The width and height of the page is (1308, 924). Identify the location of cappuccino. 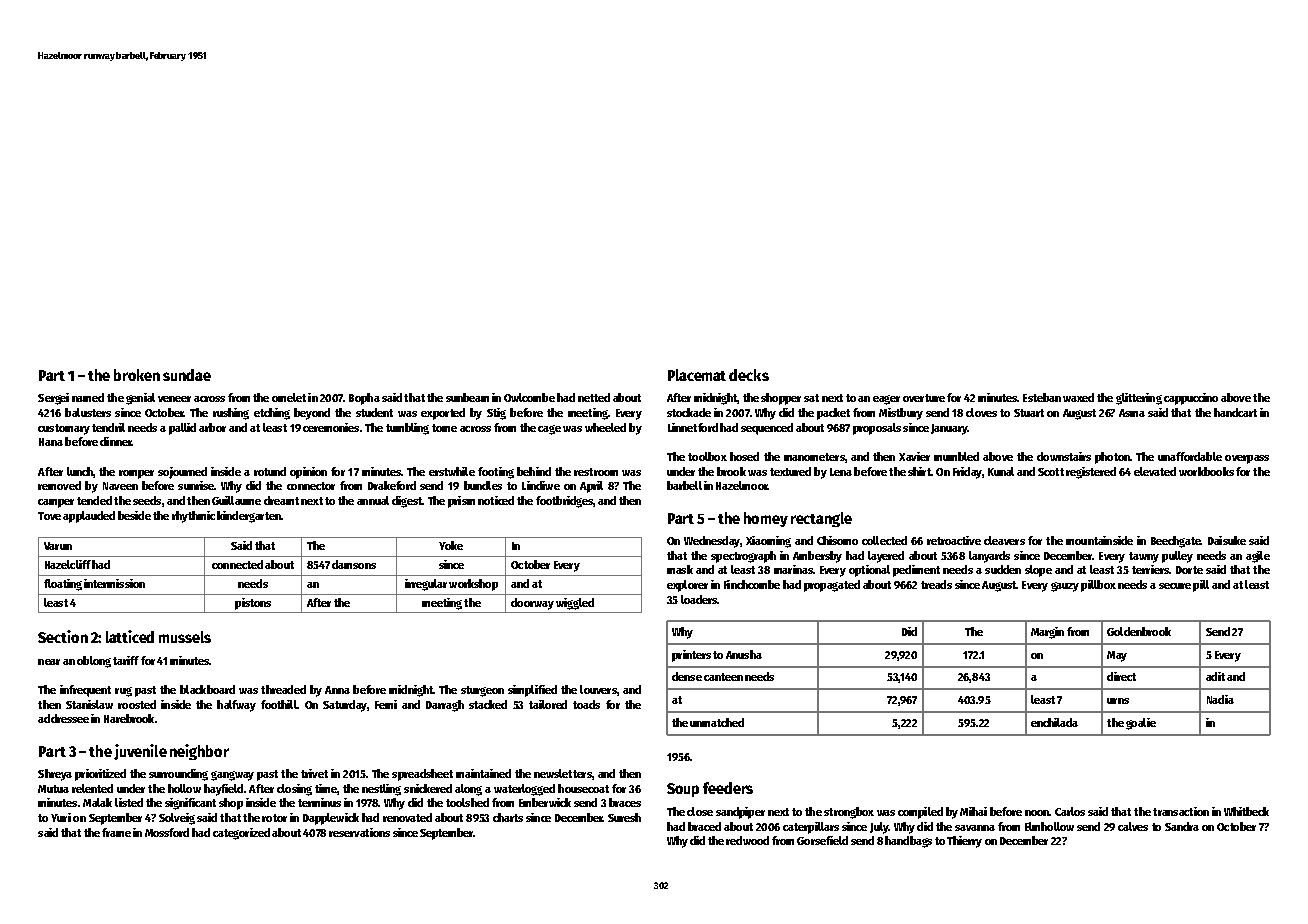
(1191, 399).
